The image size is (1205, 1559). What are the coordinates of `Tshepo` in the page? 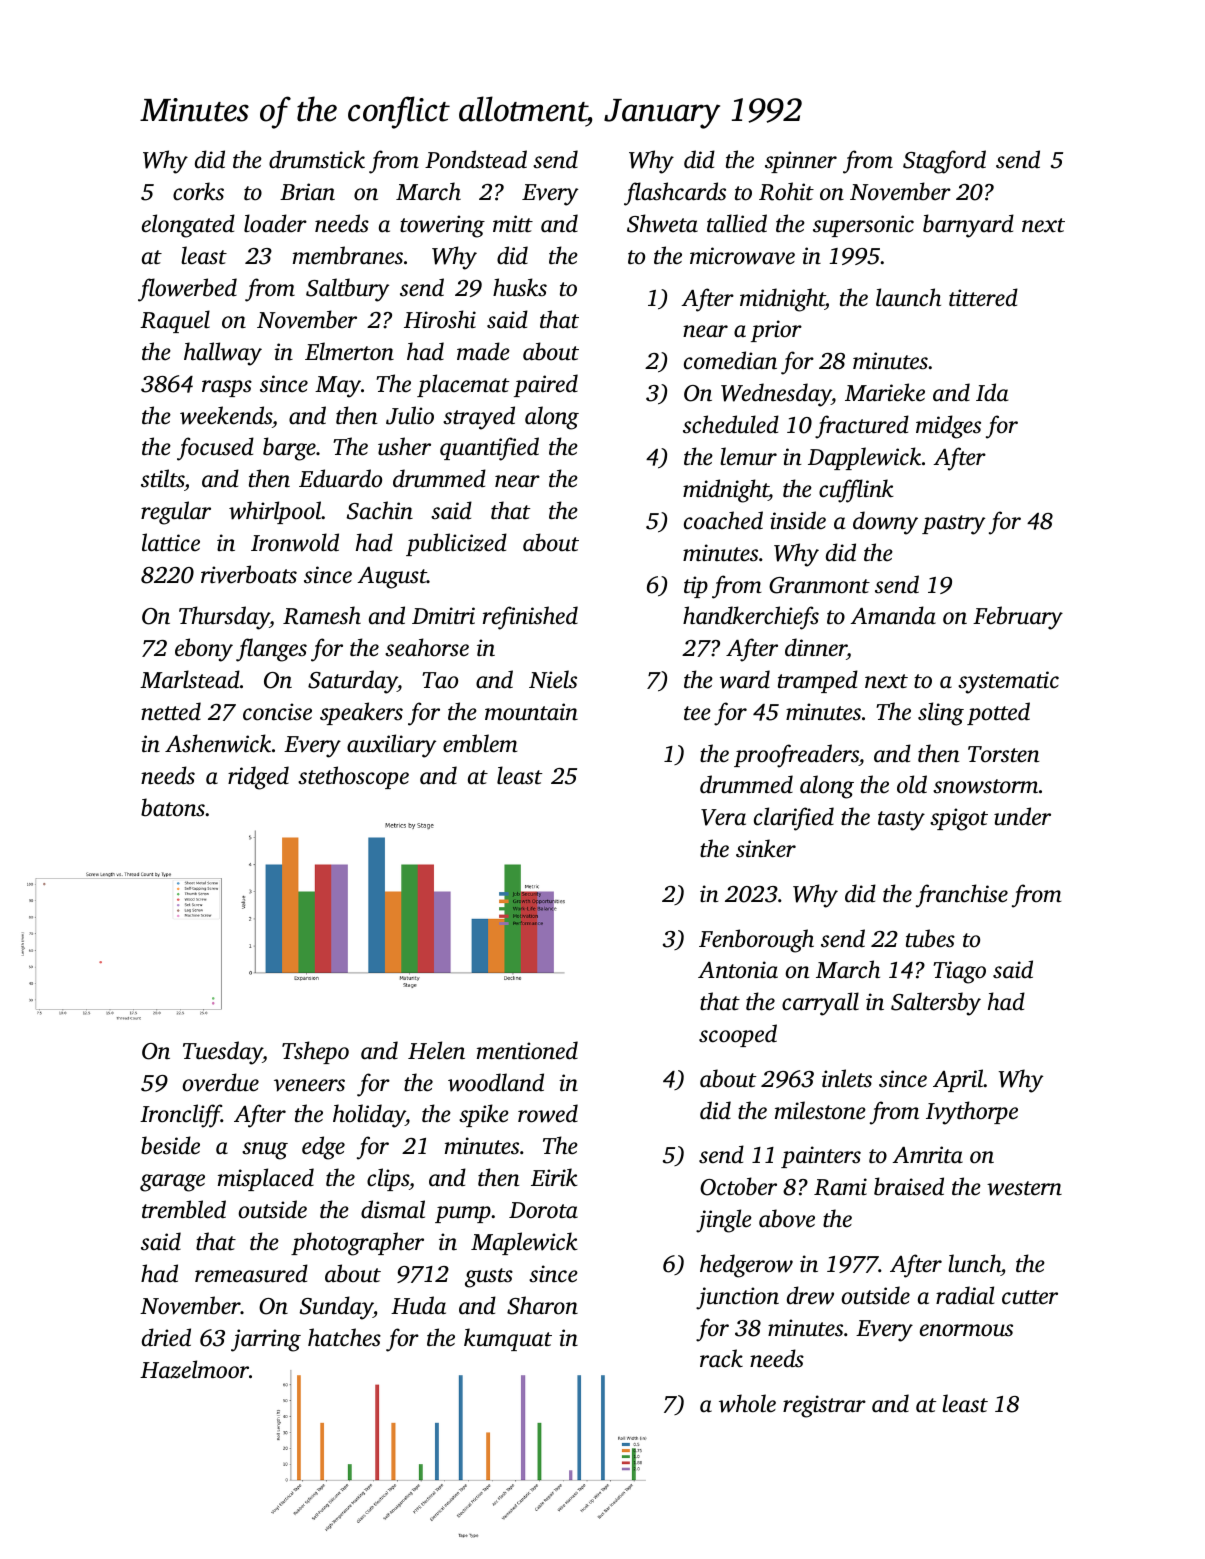 It's located at (315, 1052).
